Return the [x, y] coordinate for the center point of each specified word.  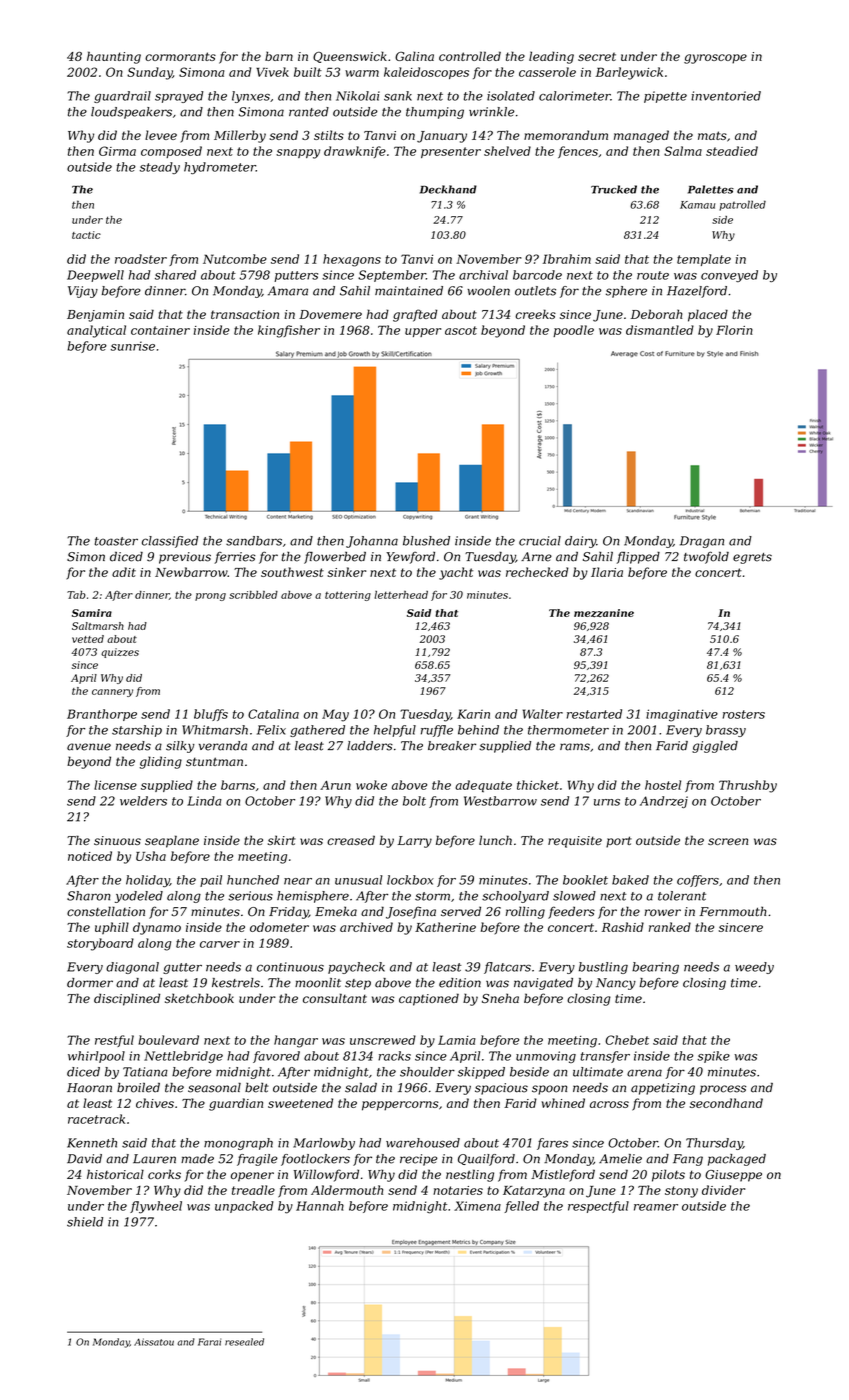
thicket [538, 785]
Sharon [89, 896]
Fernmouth [733, 911]
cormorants [180, 56]
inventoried [726, 96]
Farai [209, 1342]
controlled [470, 56]
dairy [580, 542]
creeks [535, 314]
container [160, 330]
